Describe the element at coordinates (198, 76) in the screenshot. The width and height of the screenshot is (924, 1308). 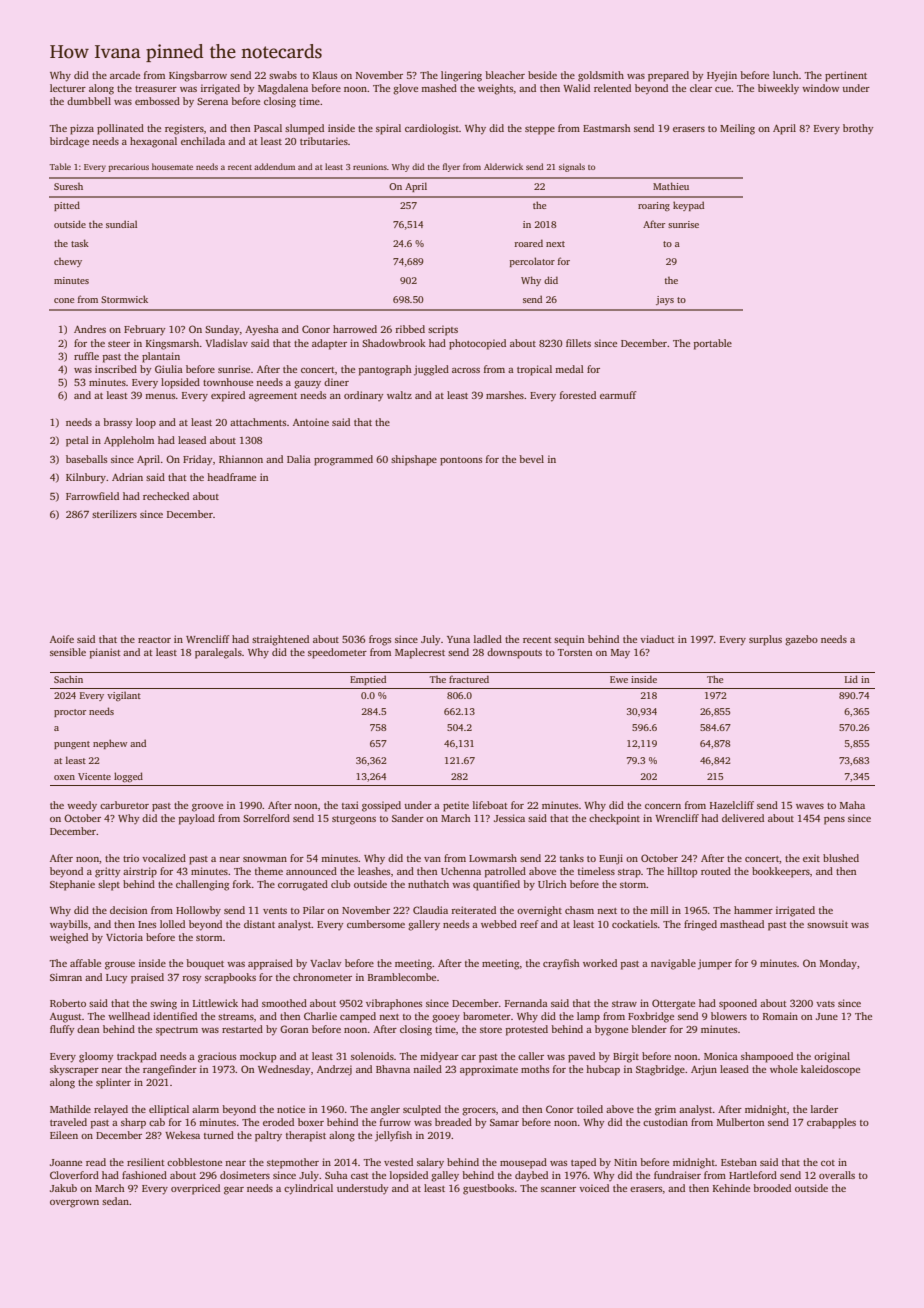
I see `Kingsbarrow` at that location.
